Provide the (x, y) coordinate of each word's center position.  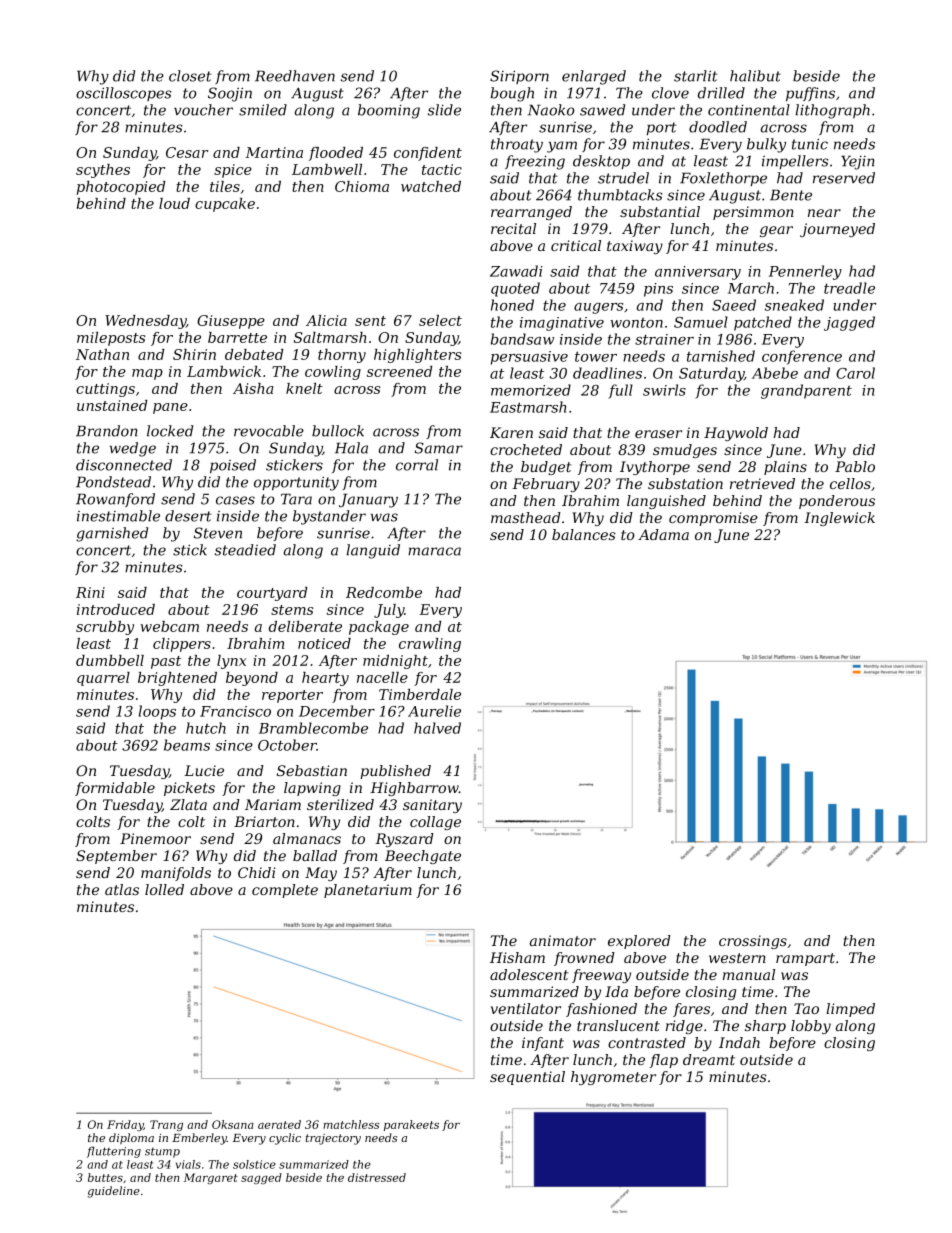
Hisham (517, 957)
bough (512, 94)
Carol (855, 373)
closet (190, 76)
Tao (806, 1008)
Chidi (256, 872)
